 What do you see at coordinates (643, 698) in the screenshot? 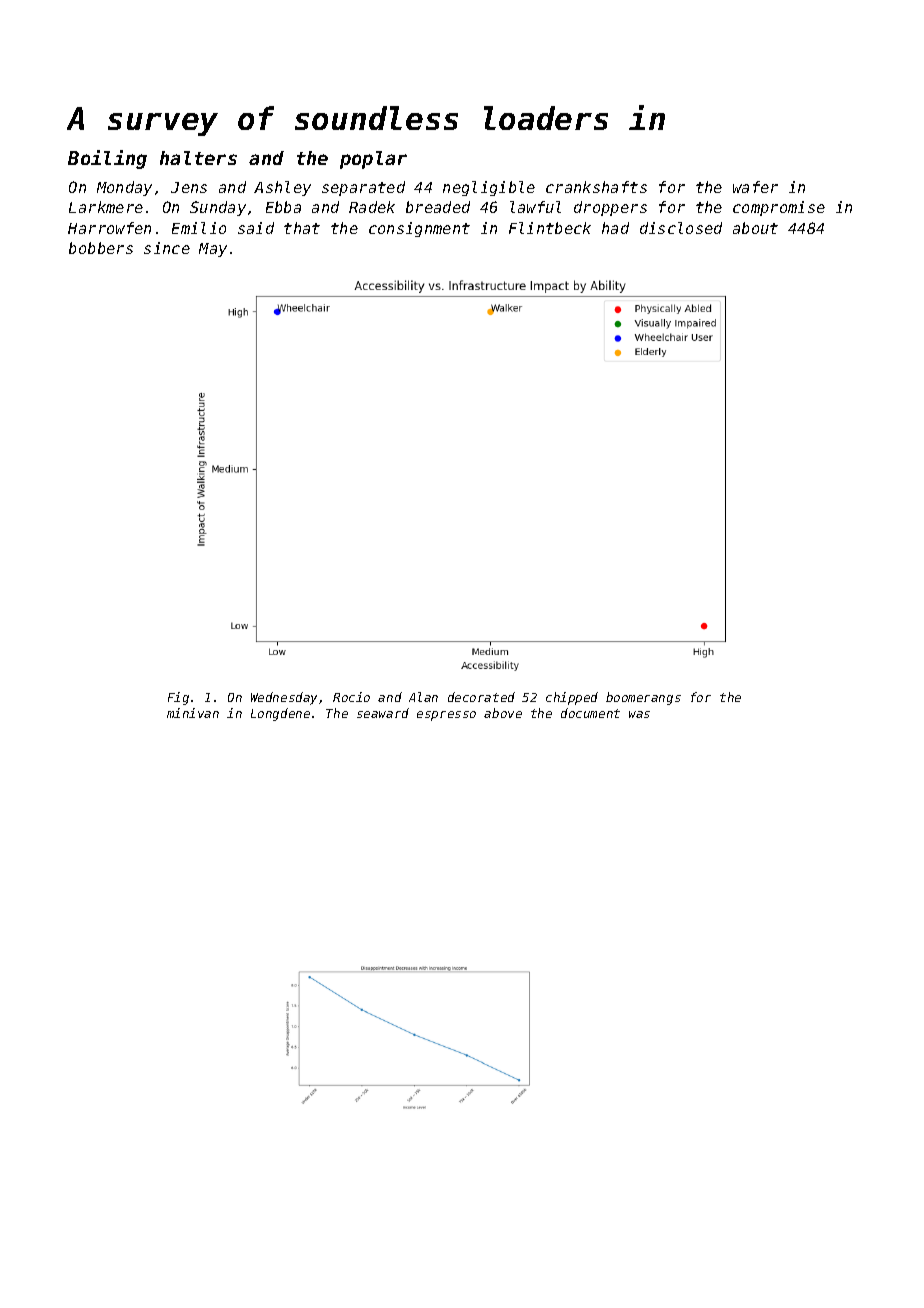
I see `boomerangs` at bounding box center [643, 698].
